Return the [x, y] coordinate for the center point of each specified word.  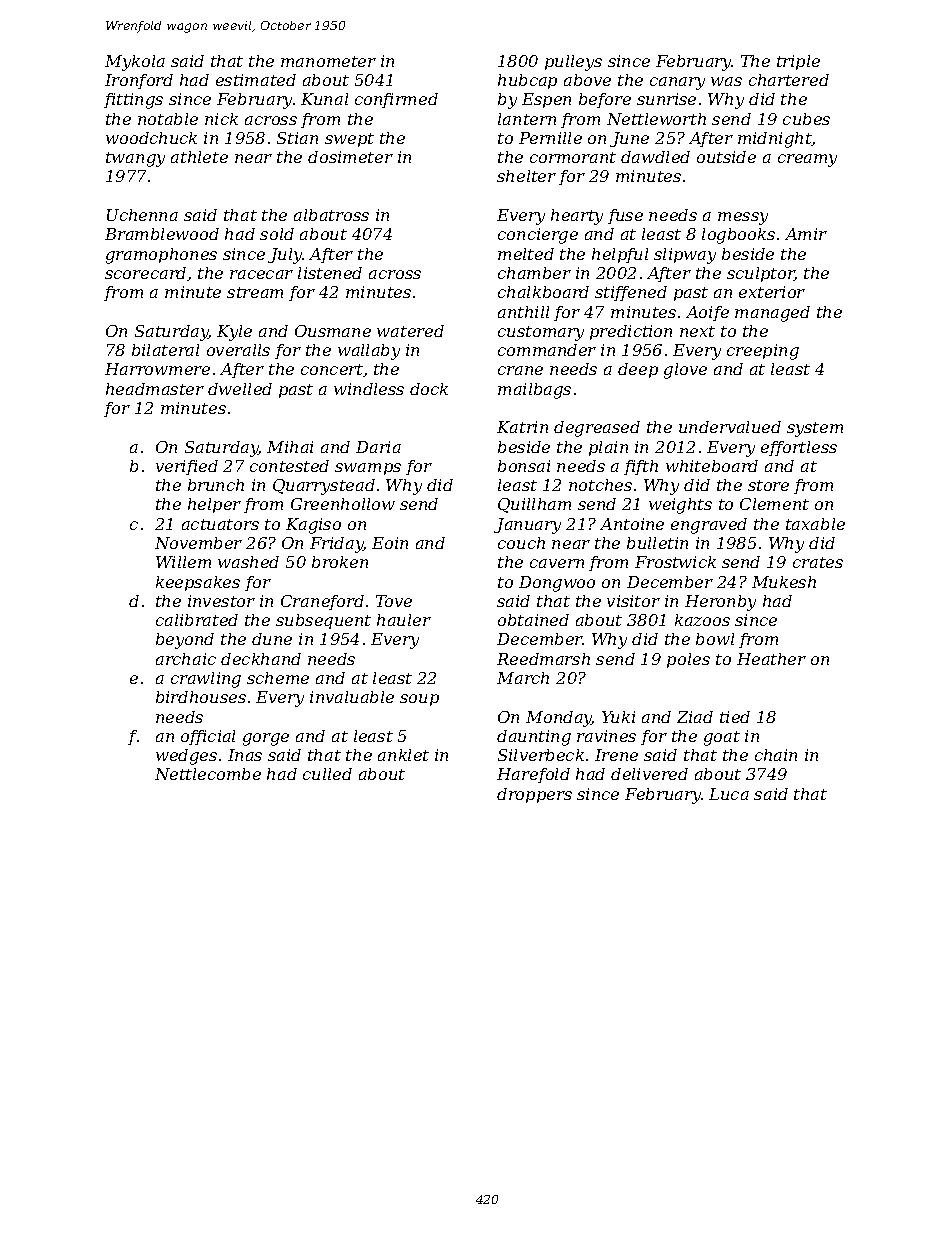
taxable [815, 524]
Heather [771, 659]
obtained [533, 620]
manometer [328, 61]
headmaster [155, 389]
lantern [527, 119]
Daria [378, 447]
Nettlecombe [208, 774]
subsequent [323, 621]
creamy [807, 160]
